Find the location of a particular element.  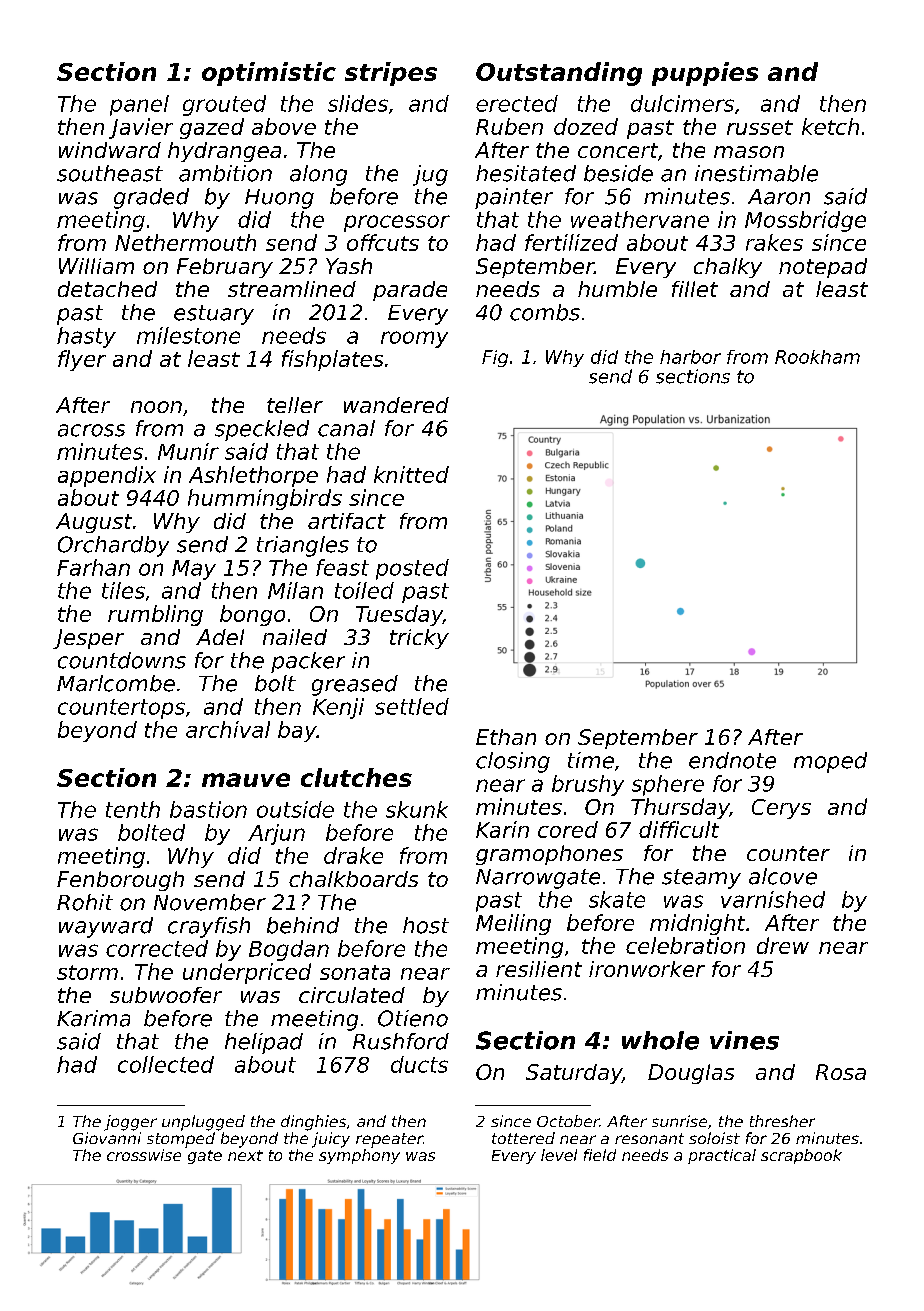

panel is located at coordinates (139, 105).
